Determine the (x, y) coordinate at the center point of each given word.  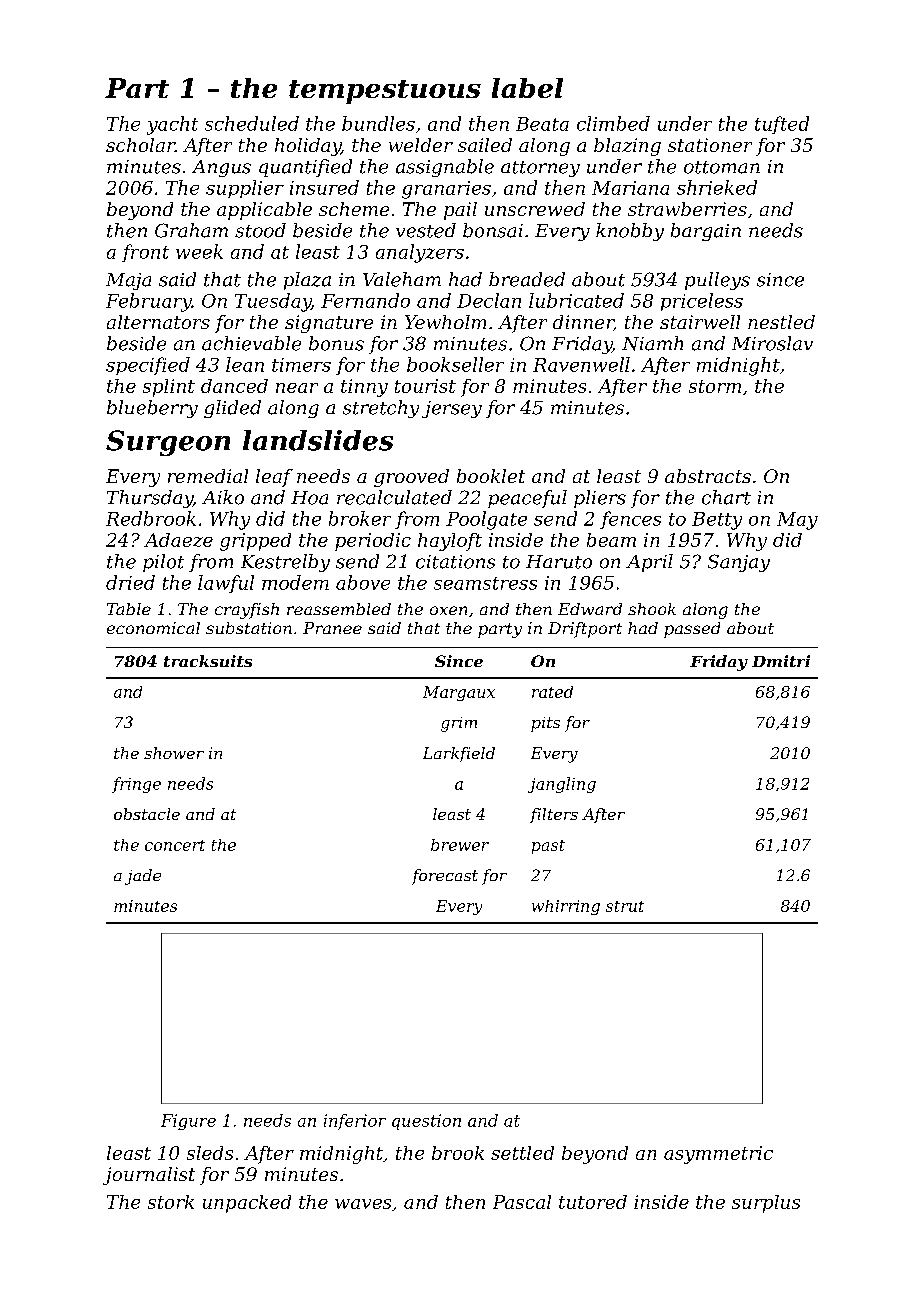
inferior (355, 1122)
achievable (251, 343)
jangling (562, 785)
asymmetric (718, 1155)
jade (143, 877)
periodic (373, 542)
